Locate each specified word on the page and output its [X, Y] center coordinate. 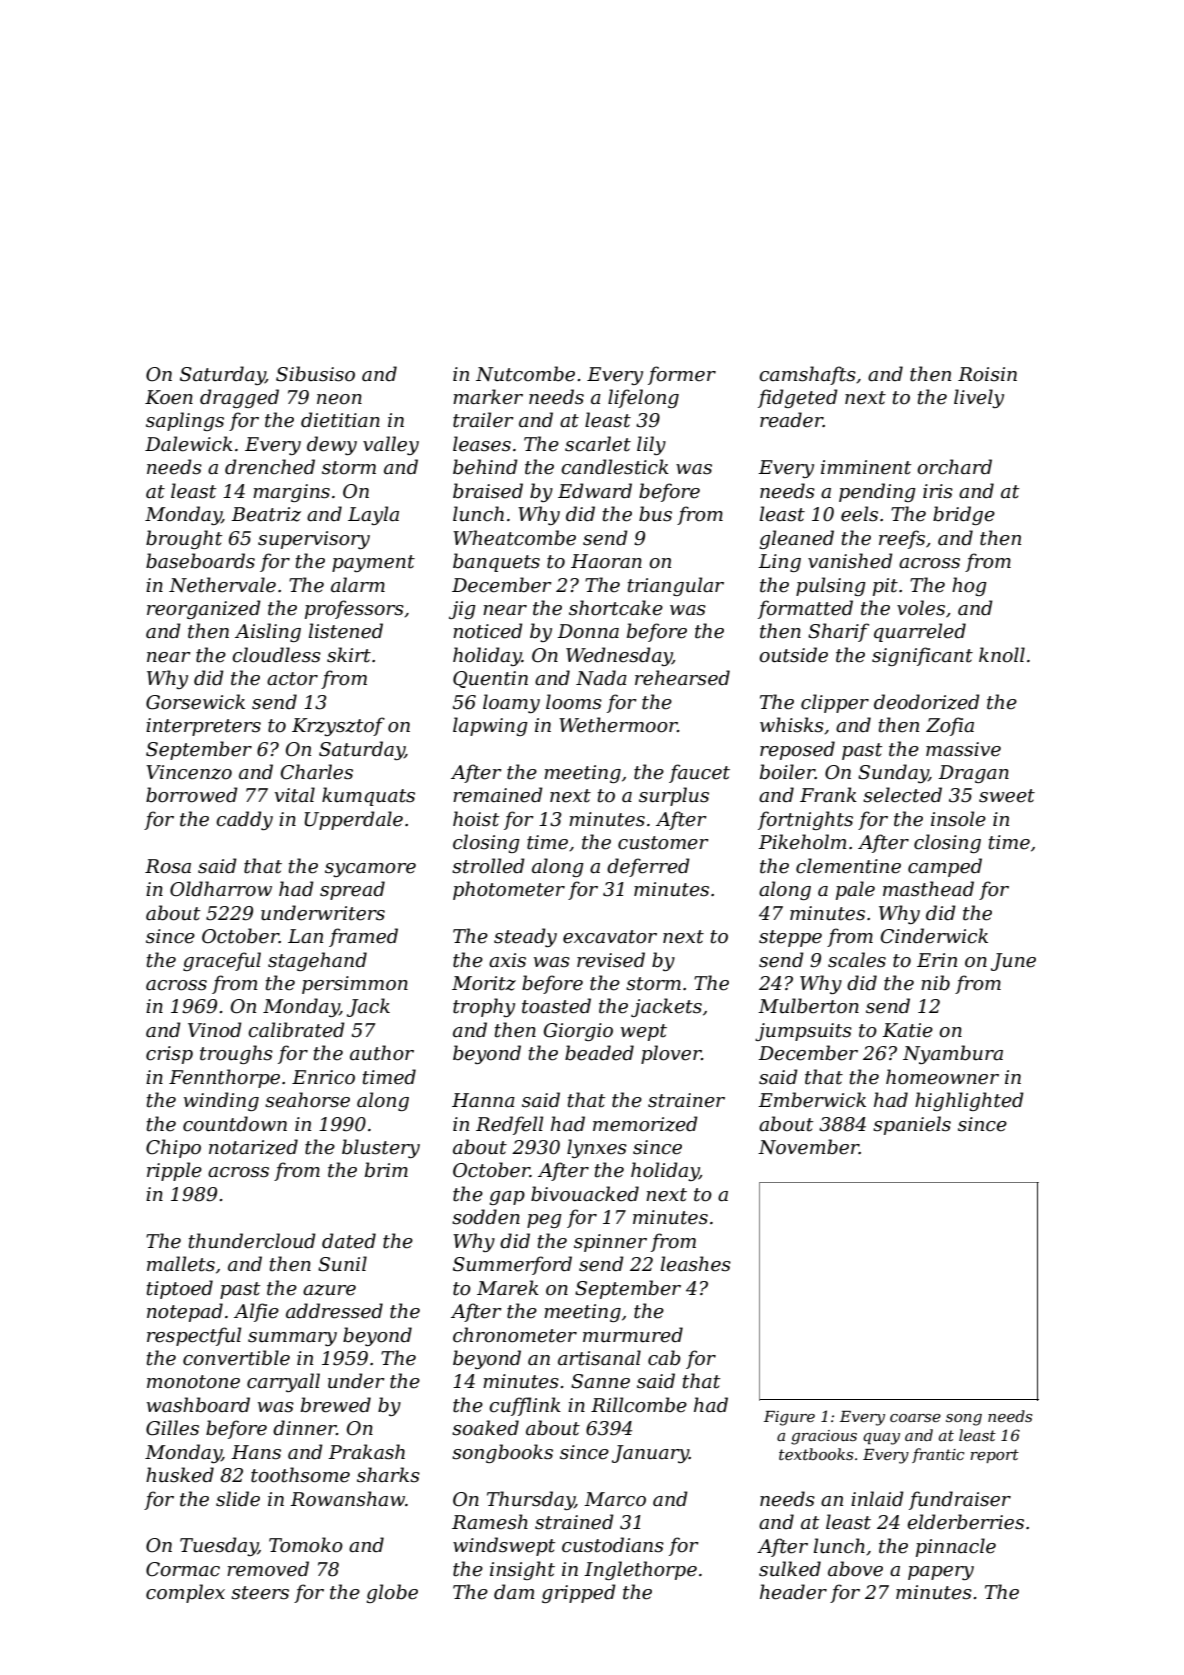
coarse [915, 1418]
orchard [954, 467]
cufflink [525, 1406]
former [682, 375]
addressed [334, 1311]
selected [902, 795]
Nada [601, 678]
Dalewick [189, 444]
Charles [317, 772]
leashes [696, 1264]
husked [180, 1475]
